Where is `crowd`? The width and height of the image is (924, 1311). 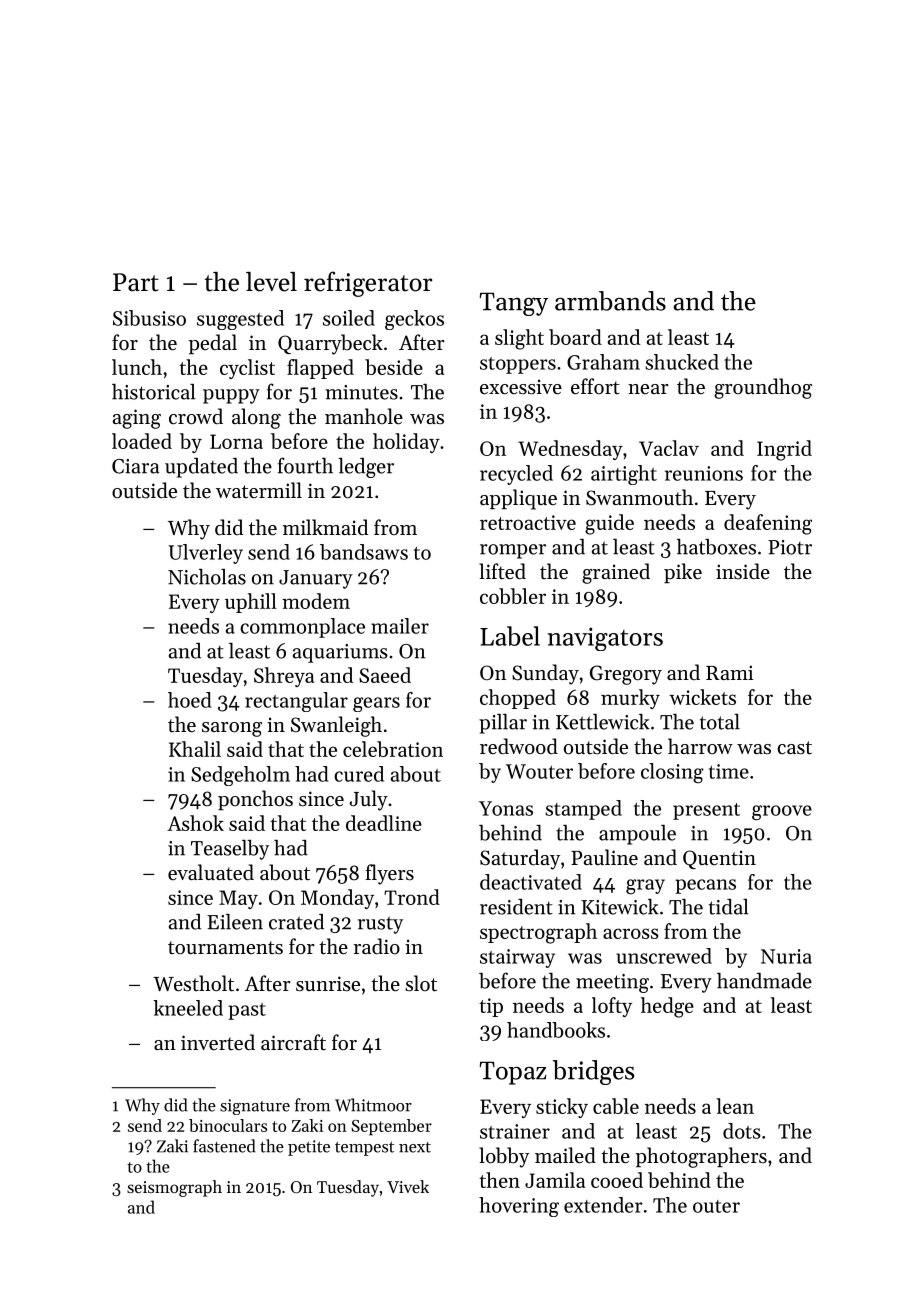 crowd is located at coordinates (196, 416).
